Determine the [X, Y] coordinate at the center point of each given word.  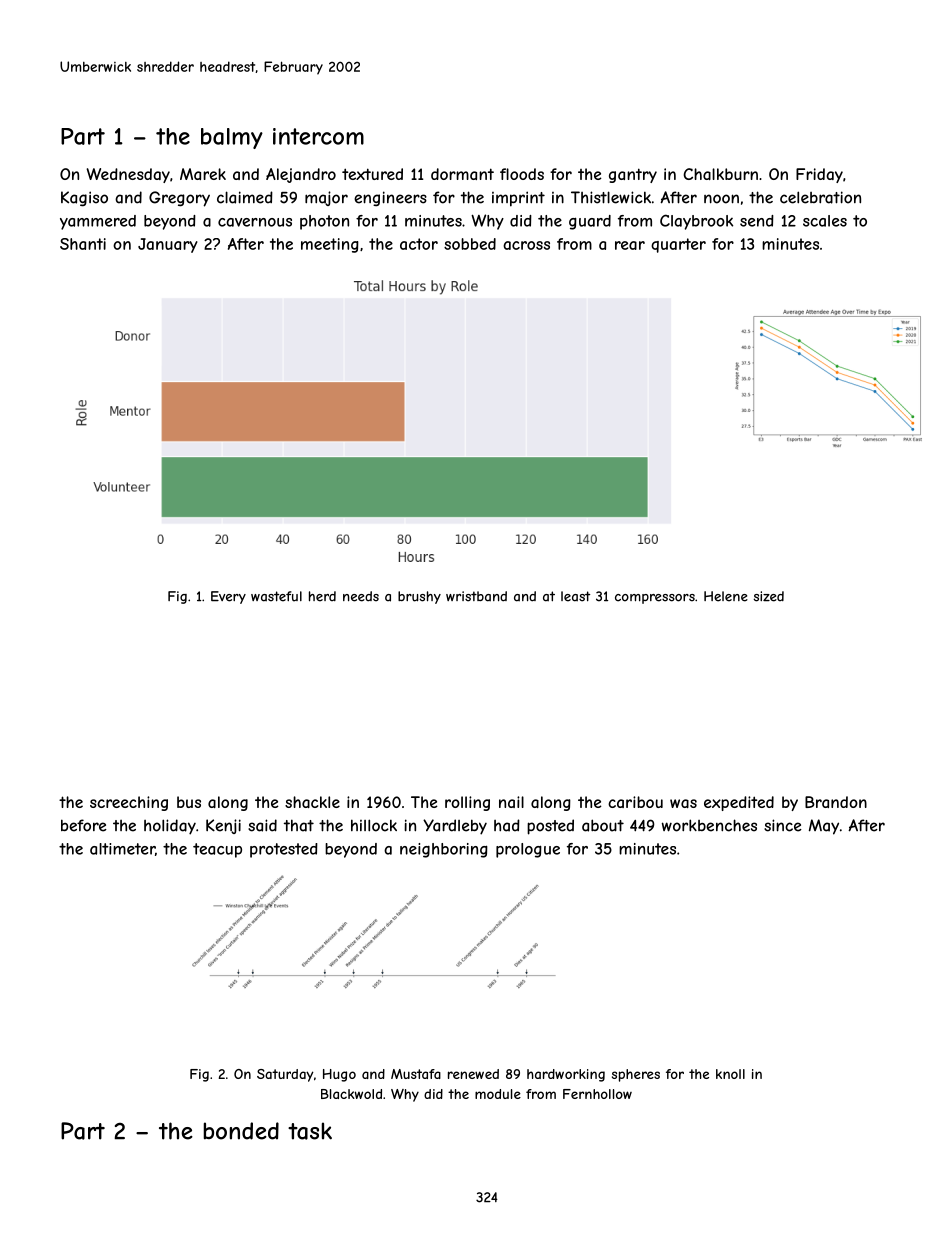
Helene [726, 596]
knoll [730, 1074]
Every [228, 597]
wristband [476, 596]
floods [522, 174]
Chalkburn [720, 174]
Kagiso [84, 199]
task [310, 1131]
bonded [241, 1131]
